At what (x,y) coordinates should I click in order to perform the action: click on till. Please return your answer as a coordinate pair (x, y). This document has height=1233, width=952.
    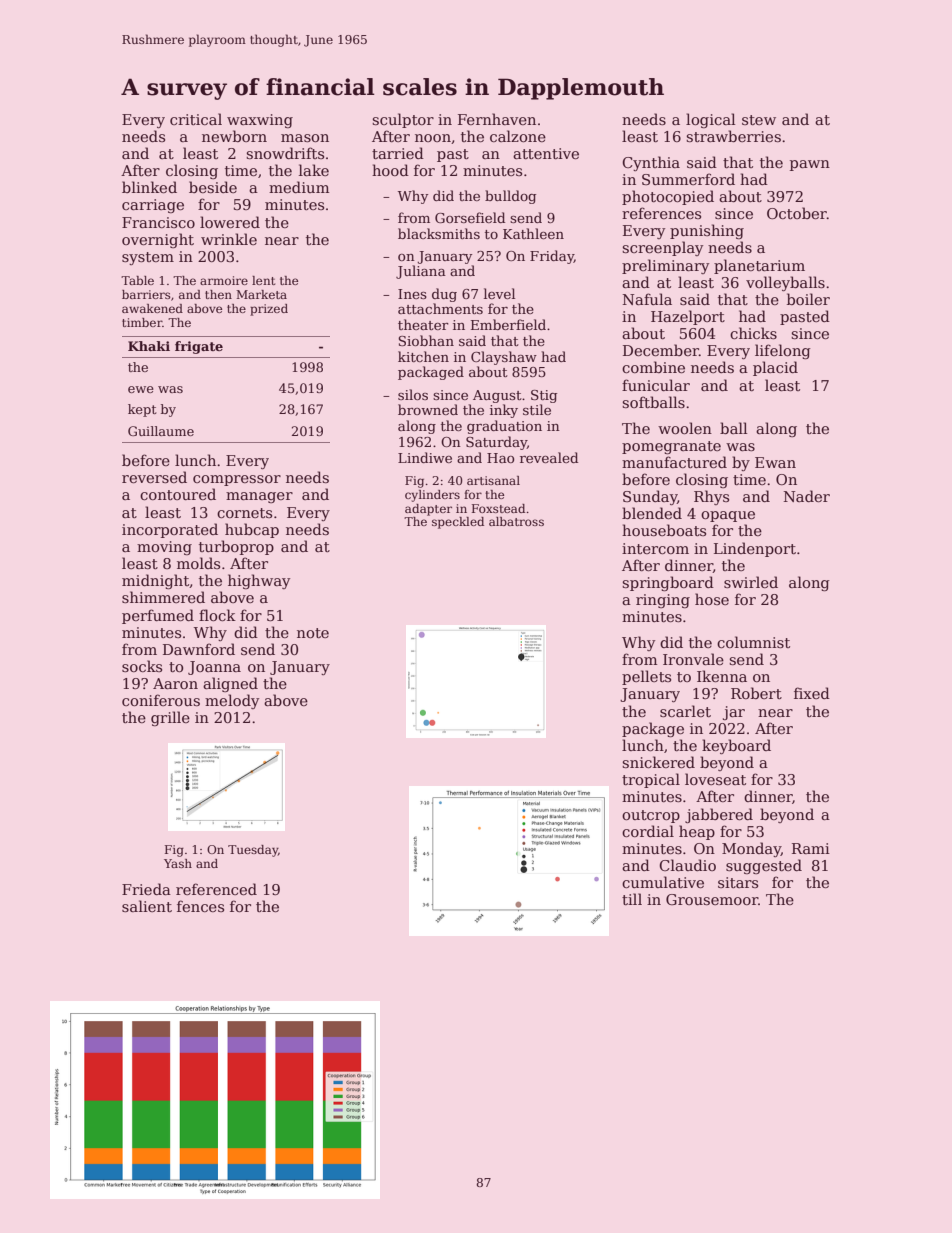
    Looking at the image, I should click on (632, 899).
